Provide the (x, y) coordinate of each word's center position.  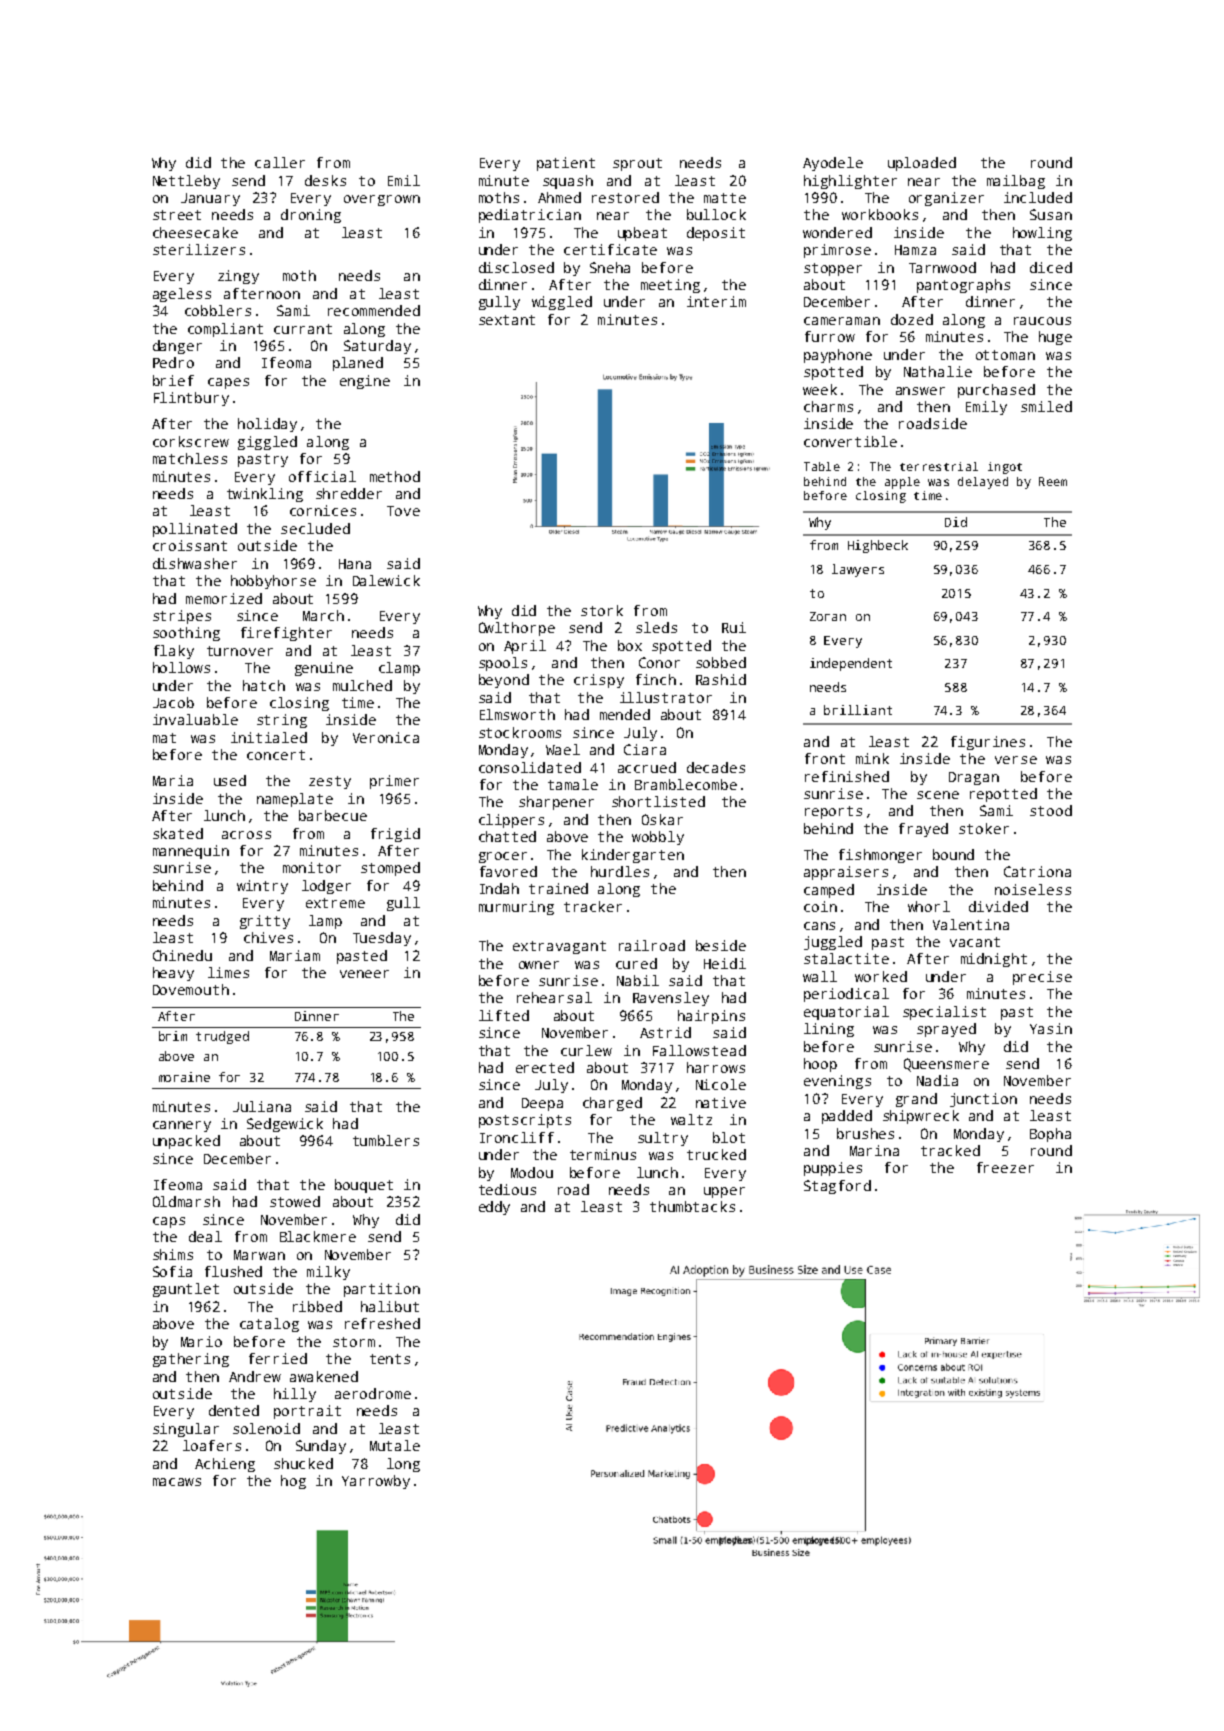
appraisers (846, 873)
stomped (390, 869)
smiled (1046, 406)
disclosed (516, 267)
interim (716, 301)
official (322, 476)
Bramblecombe (686, 784)
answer (920, 391)
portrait (307, 1412)
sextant (507, 320)
